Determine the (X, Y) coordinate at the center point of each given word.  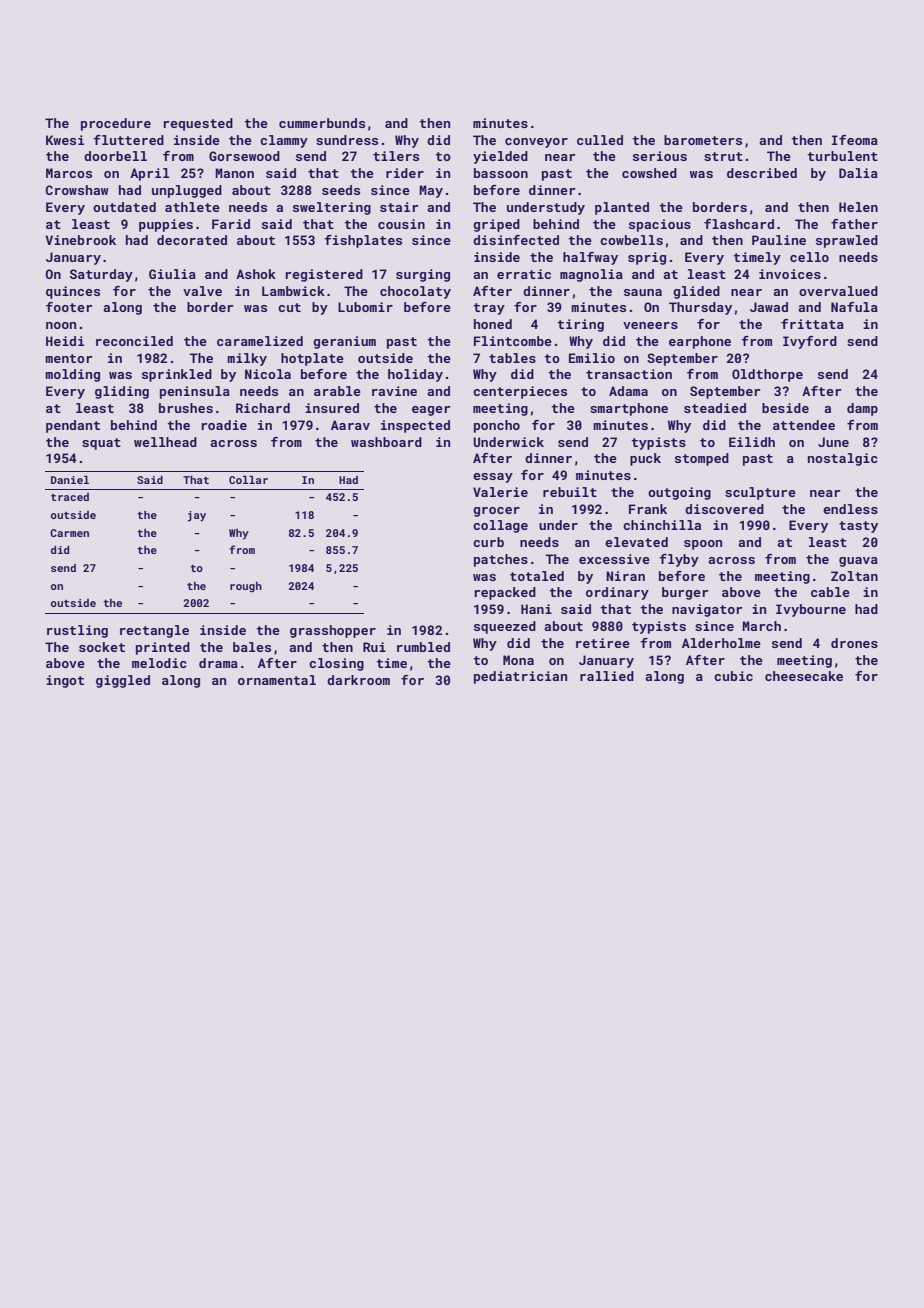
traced (70, 497)
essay (493, 478)
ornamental (277, 680)
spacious (660, 225)
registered (324, 275)
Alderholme (721, 643)
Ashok (256, 274)
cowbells (631, 240)
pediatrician (520, 677)
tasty (858, 527)
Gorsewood (244, 156)
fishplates (363, 241)
